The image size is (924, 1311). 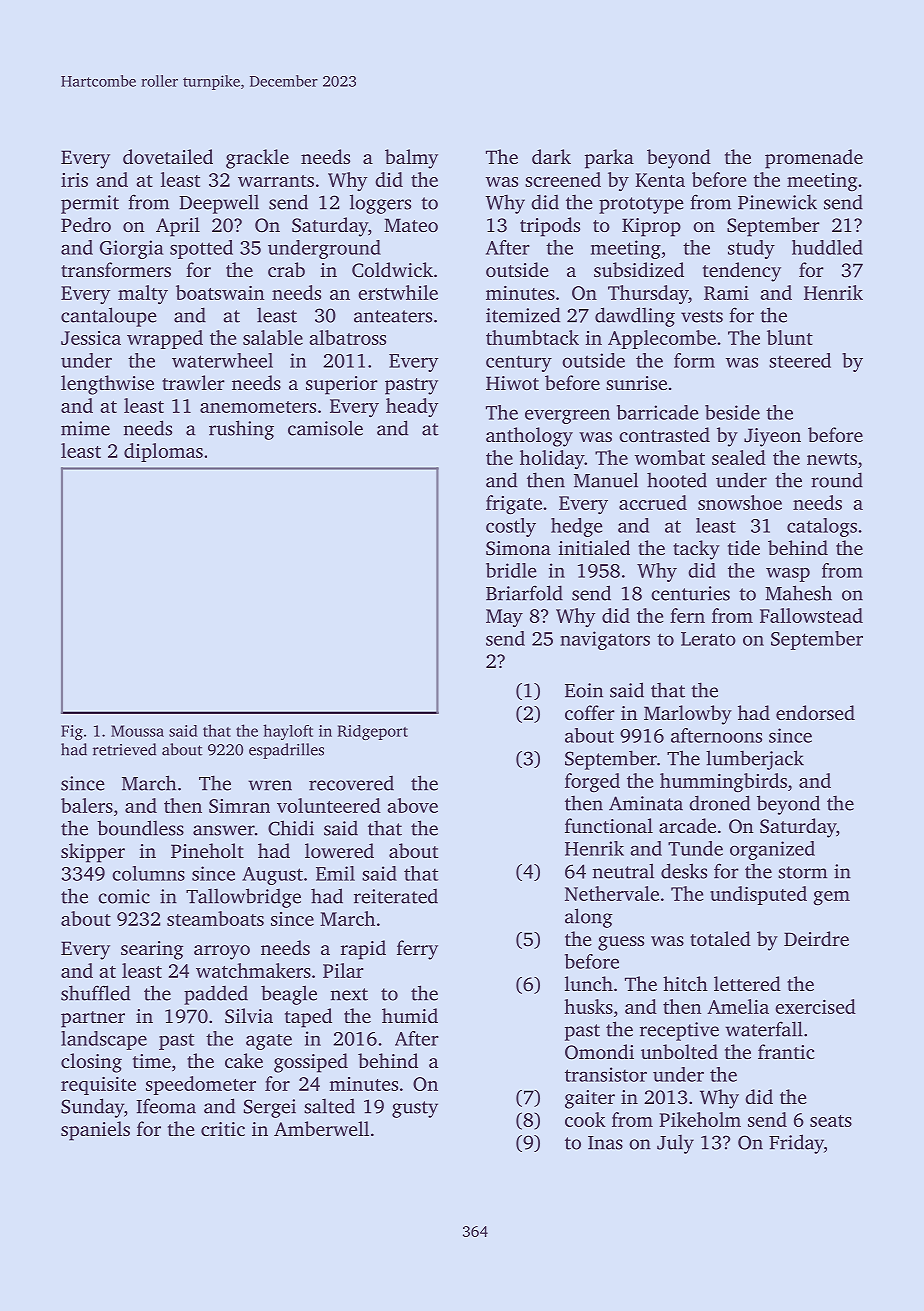 I want to click on Inas, so click(x=605, y=1143).
